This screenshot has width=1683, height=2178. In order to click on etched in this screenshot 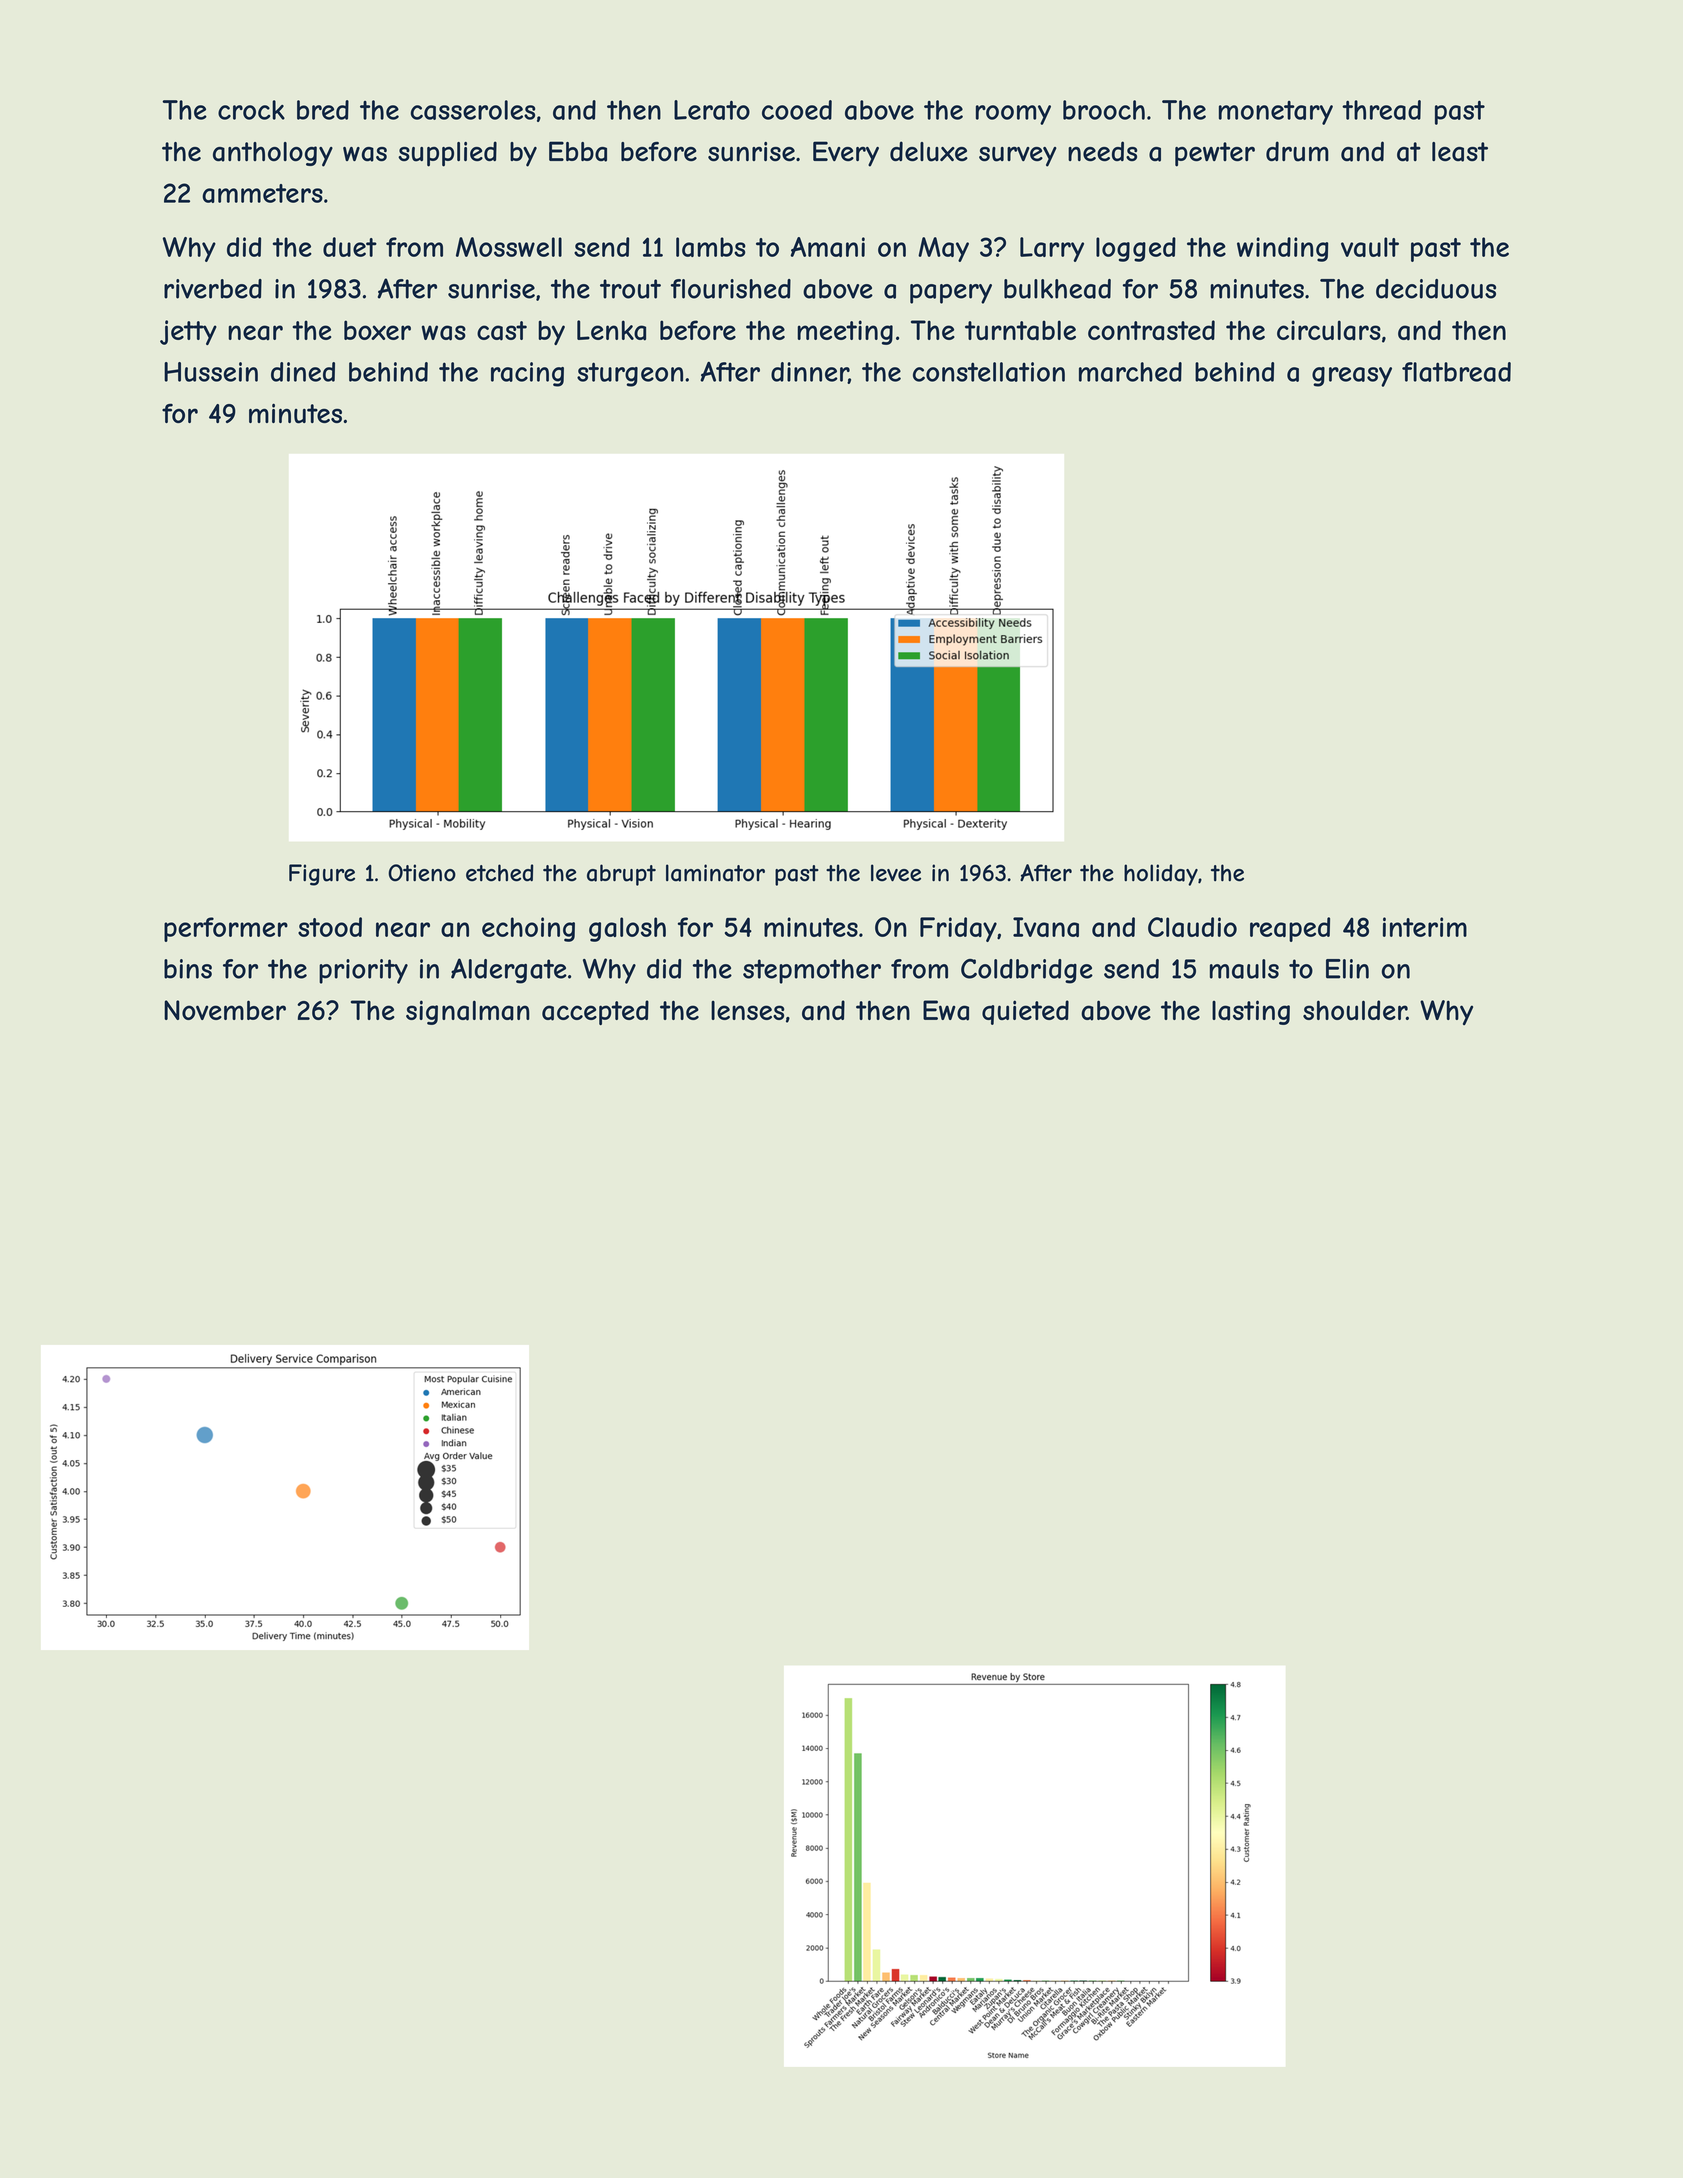, I will do `click(499, 873)`.
